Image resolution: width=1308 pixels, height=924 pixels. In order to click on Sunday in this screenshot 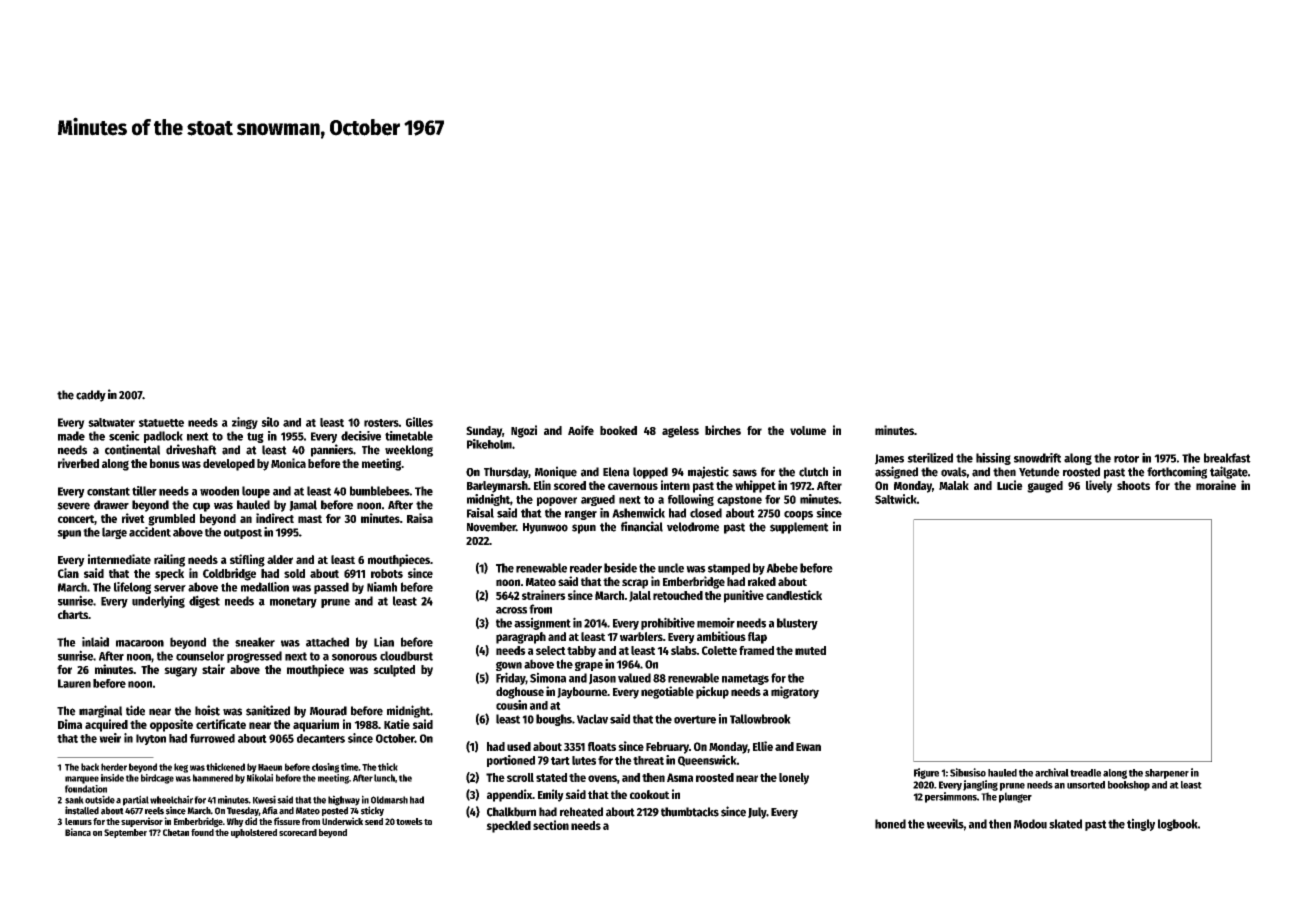, I will do `click(484, 432)`.
